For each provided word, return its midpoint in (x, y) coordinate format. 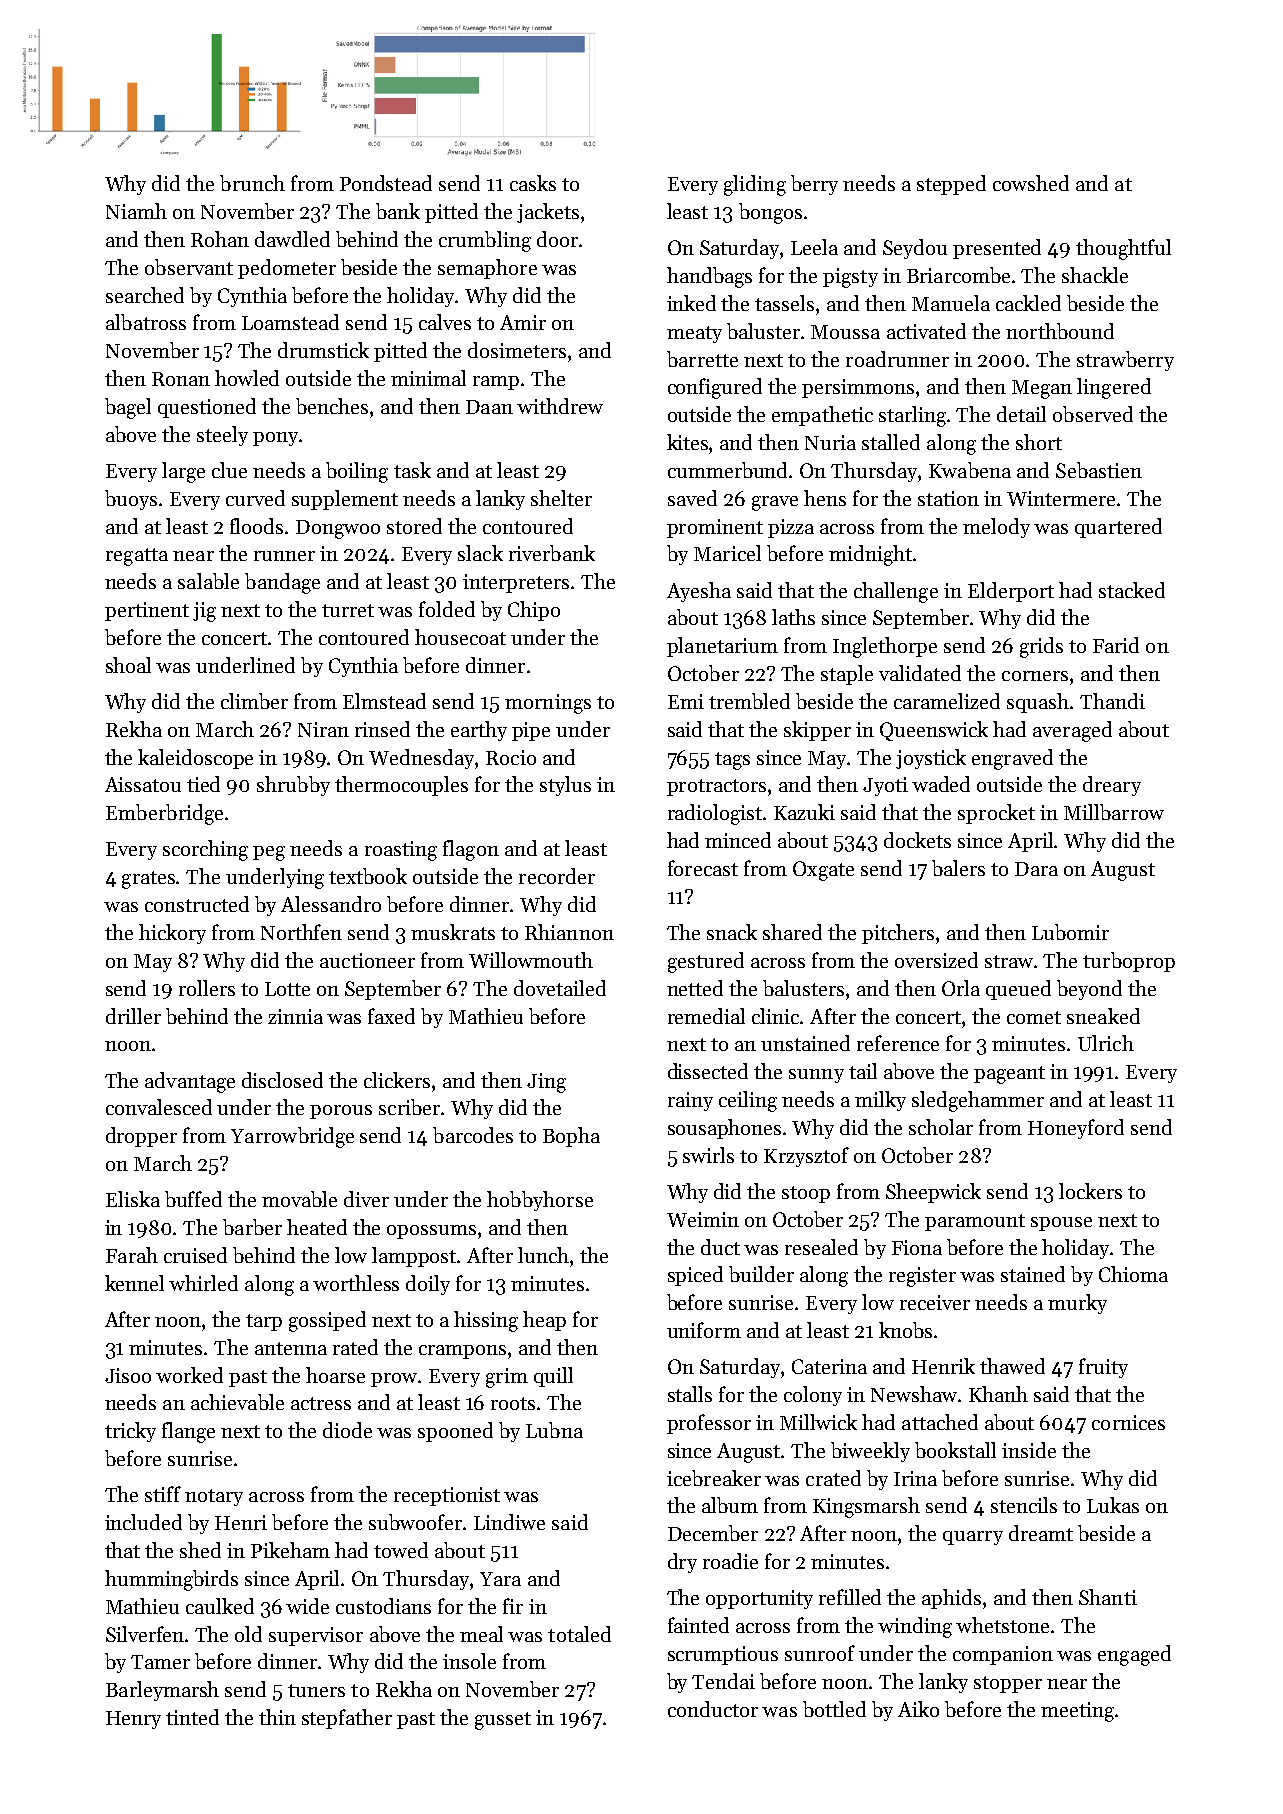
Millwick (818, 1422)
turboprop (1129, 962)
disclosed (282, 1080)
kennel (134, 1283)
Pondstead (386, 183)
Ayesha (699, 592)
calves (445, 322)
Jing (546, 1083)
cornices (1128, 1422)
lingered (1114, 388)
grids (1041, 647)
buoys (131, 500)
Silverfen (146, 1634)
